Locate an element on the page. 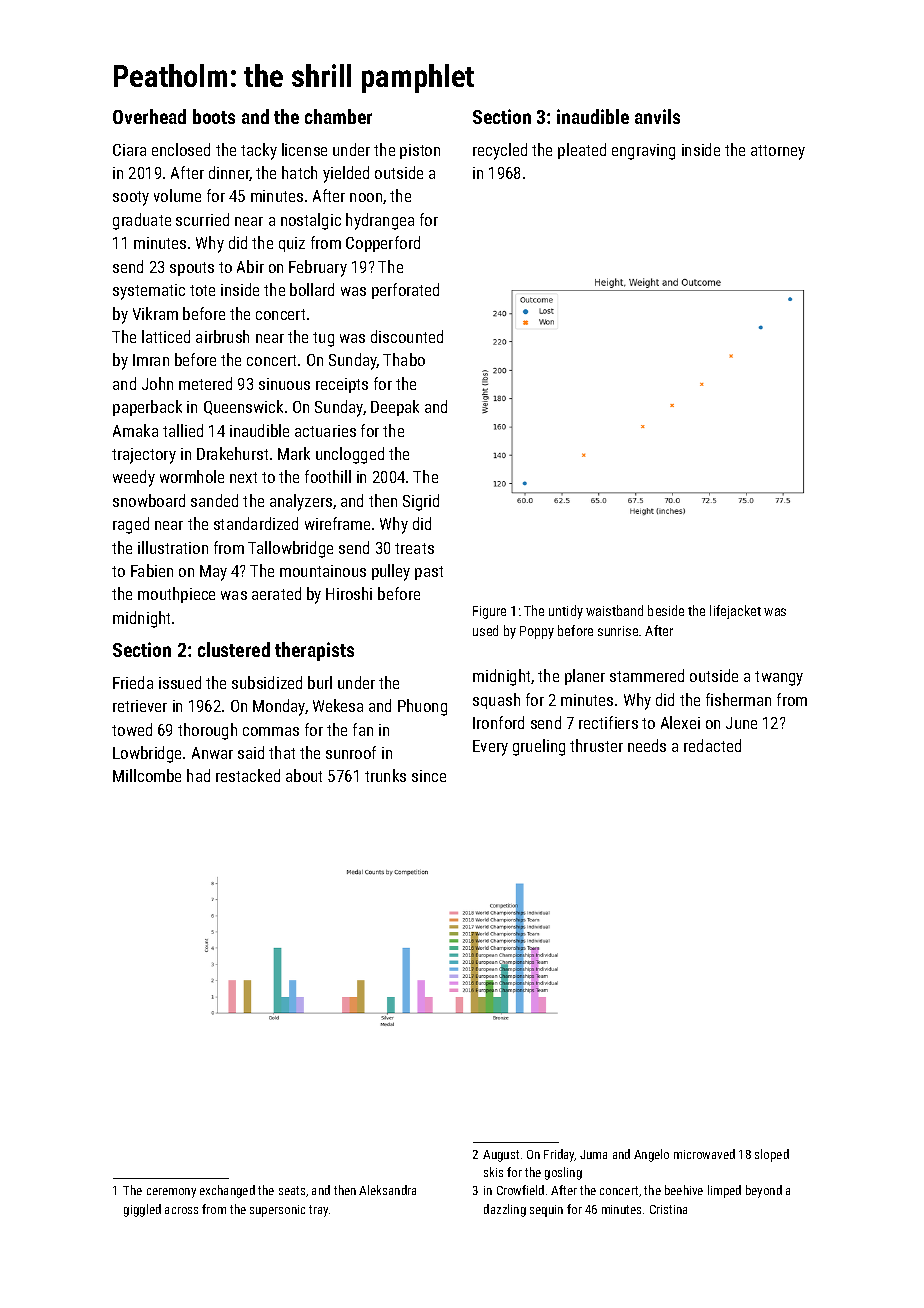 Image resolution: width=924 pixels, height=1308 pixels. supersonic is located at coordinates (277, 1211).
